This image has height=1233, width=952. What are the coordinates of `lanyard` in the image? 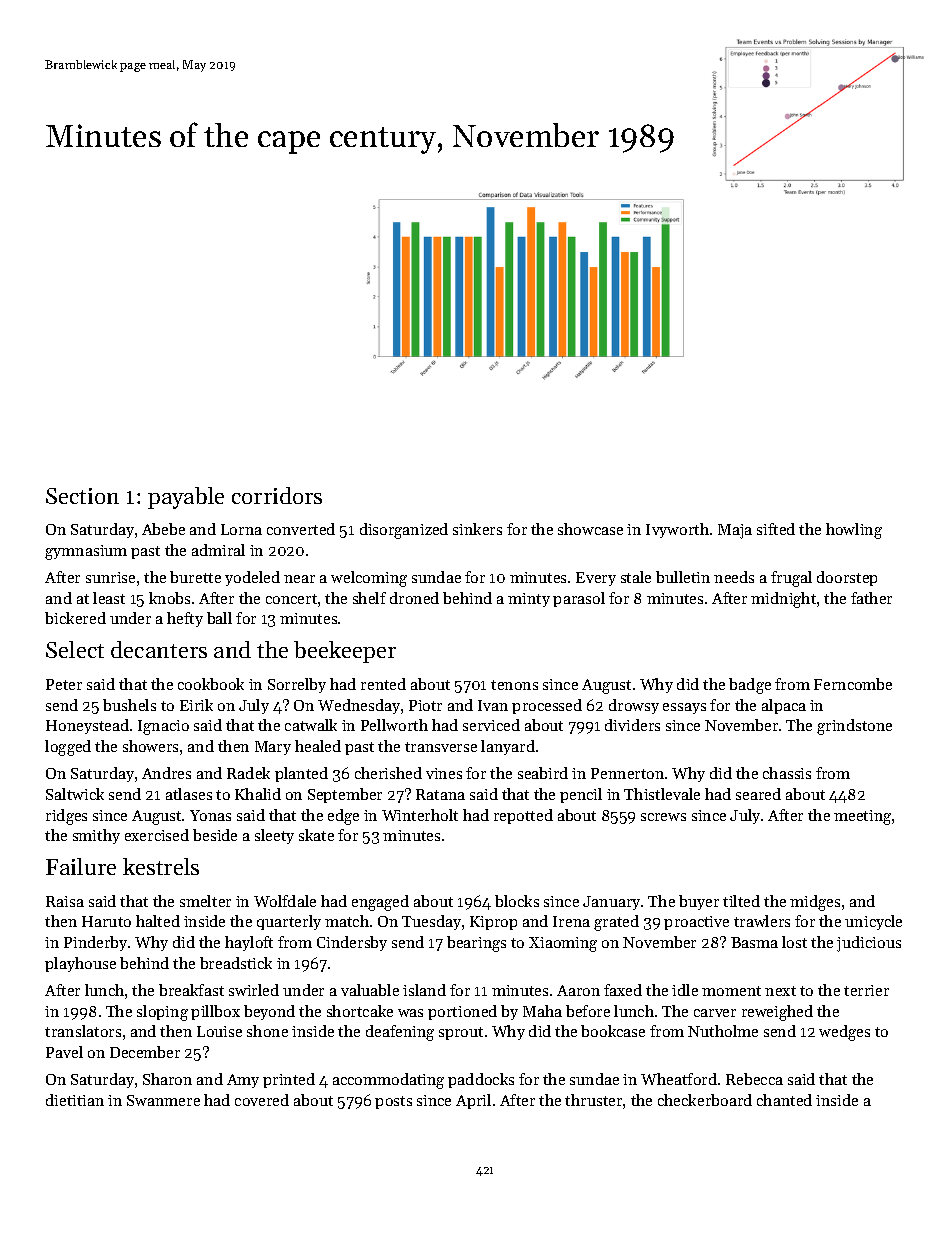 It's located at (508, 747).
